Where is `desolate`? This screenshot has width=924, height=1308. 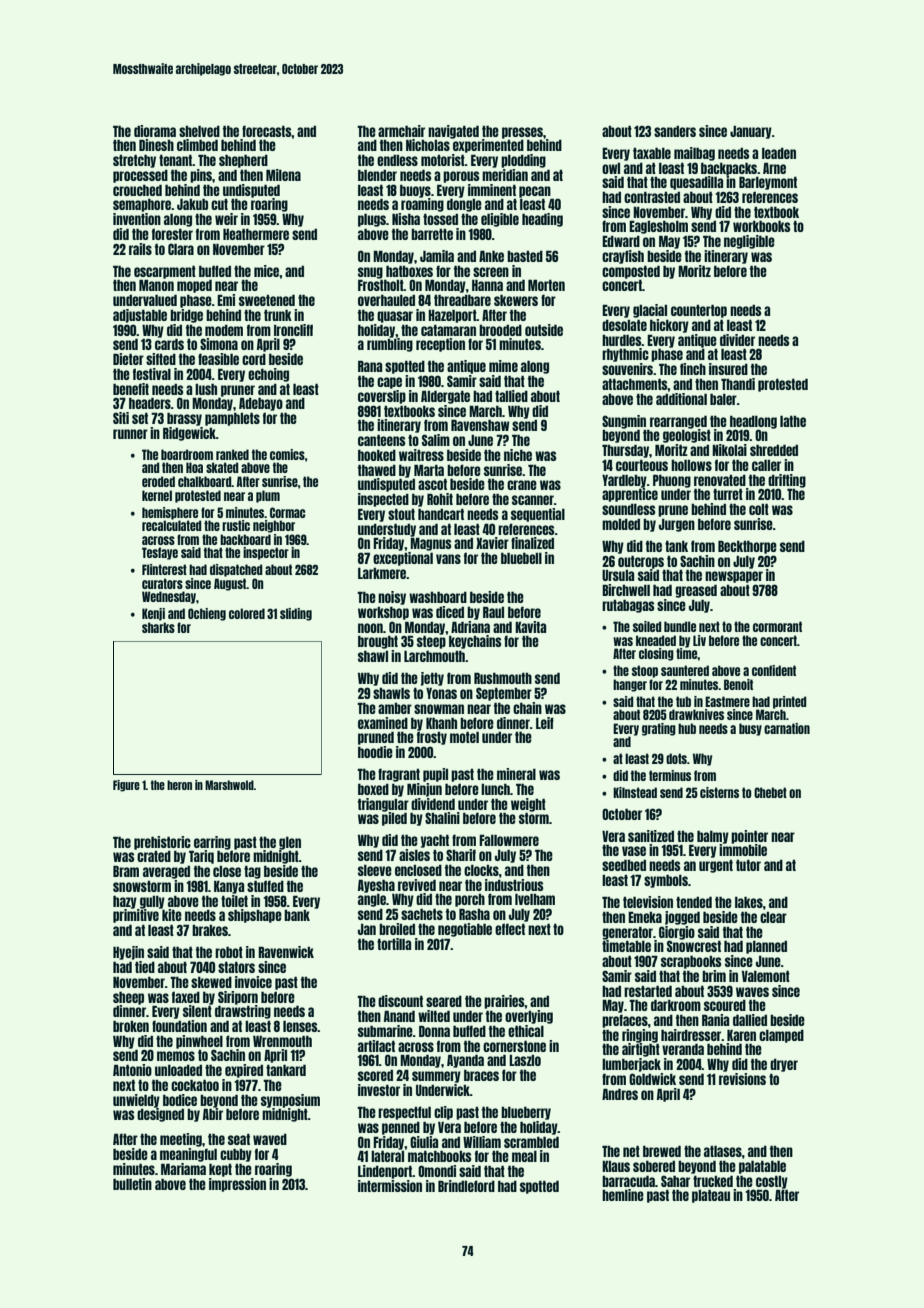
desolate is located at coordinates (624, 325).
